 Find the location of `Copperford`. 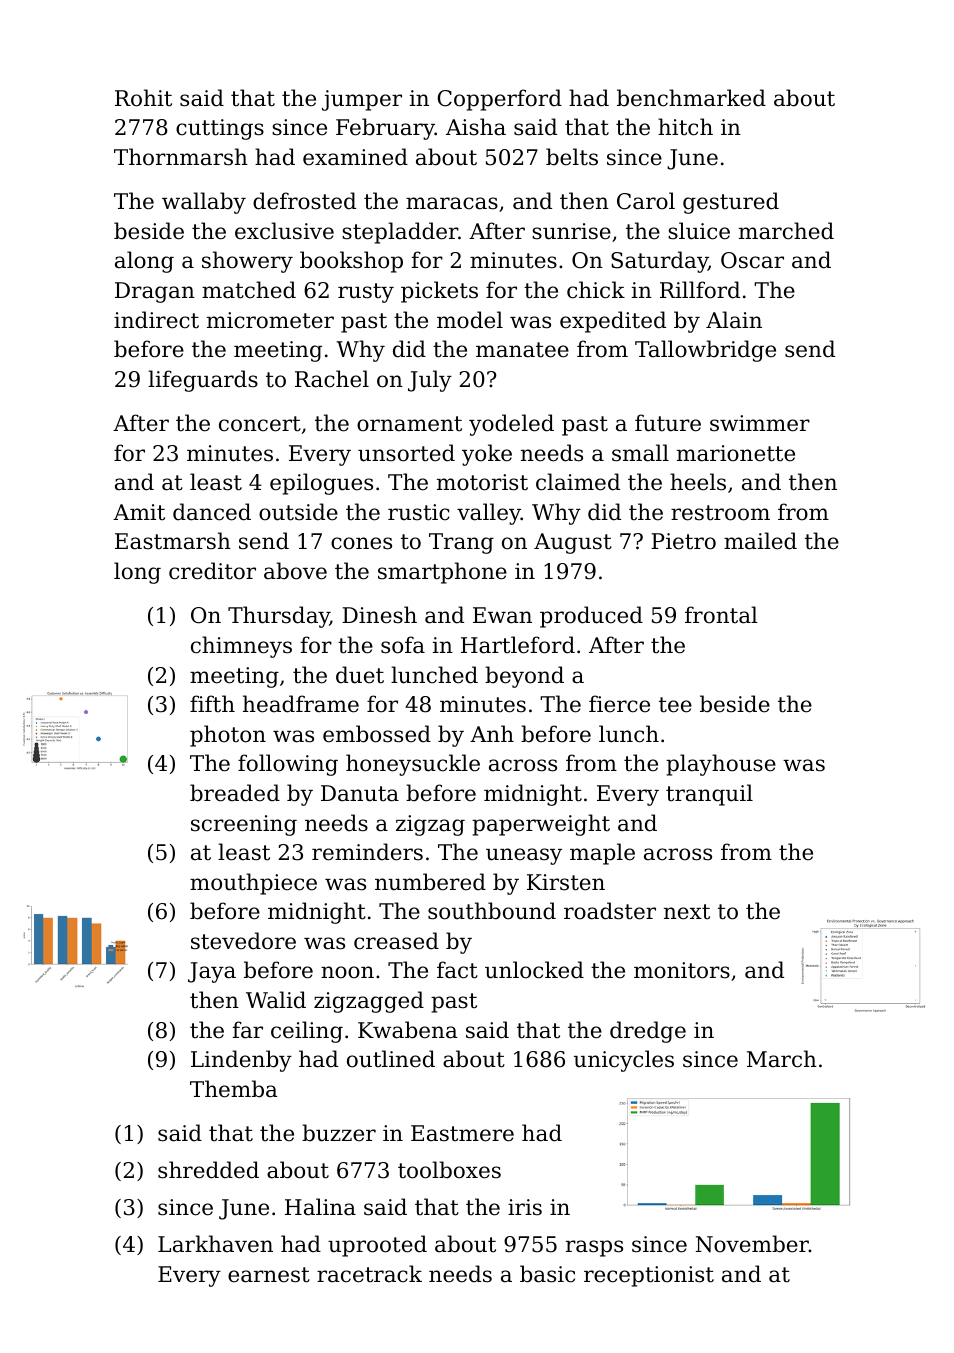

Copperford is located at coordinates (499, 100).
